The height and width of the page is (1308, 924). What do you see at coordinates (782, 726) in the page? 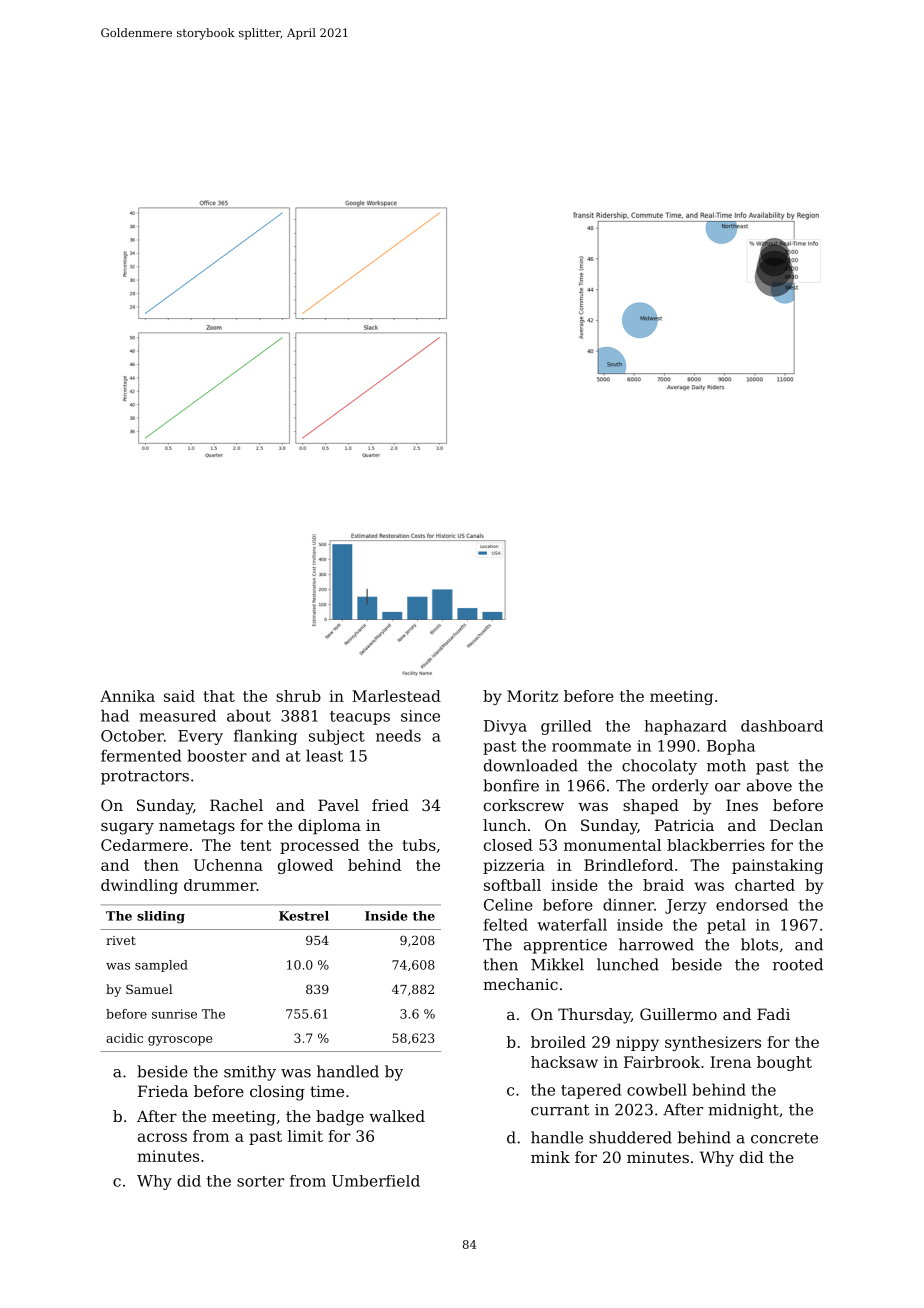
I see `dashboard` at bounding box center [782, 726].
